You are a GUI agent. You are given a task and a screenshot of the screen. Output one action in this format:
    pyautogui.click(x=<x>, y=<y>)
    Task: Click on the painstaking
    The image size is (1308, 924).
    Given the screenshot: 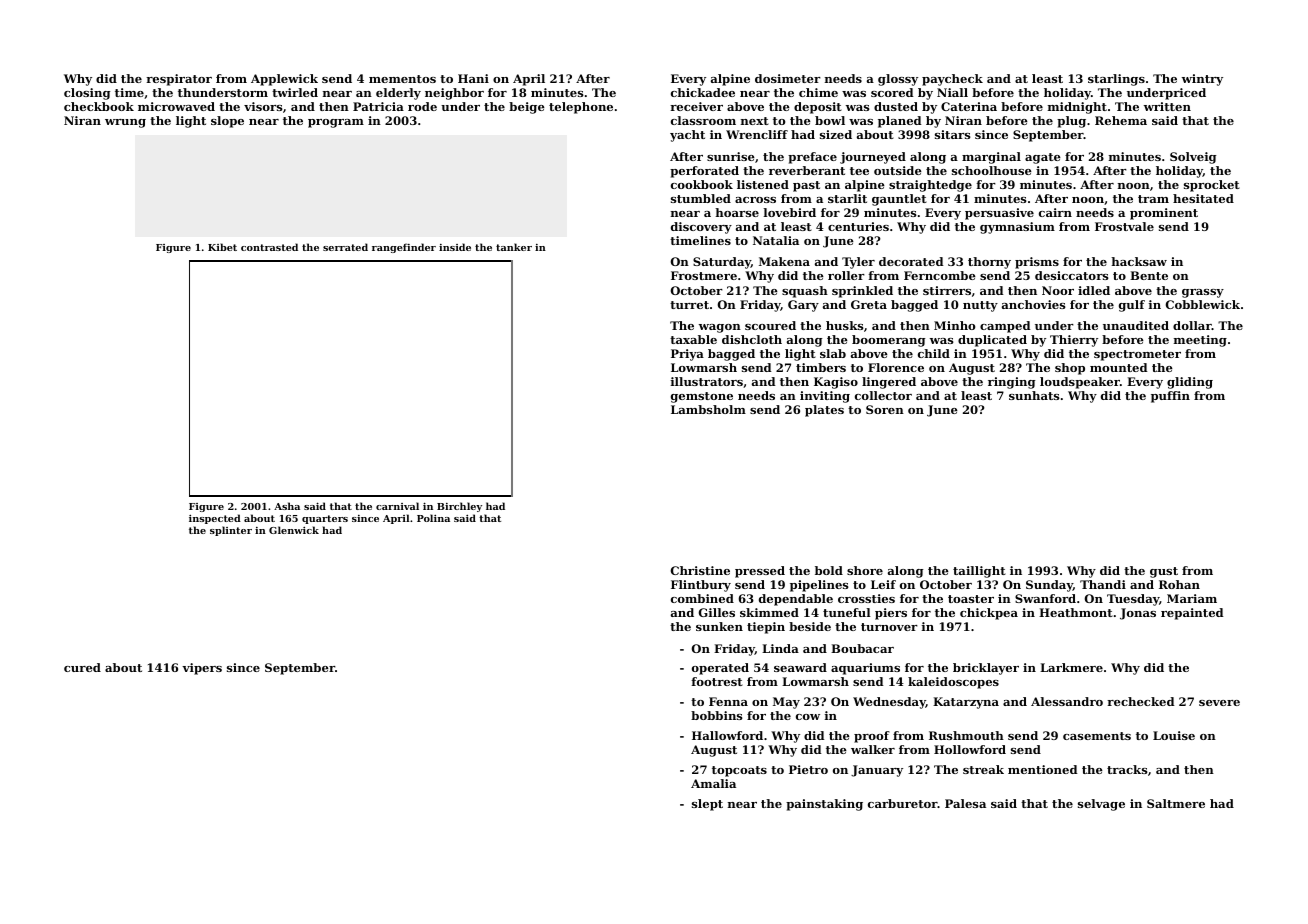 What is the action you would take?
    pyautogui.click(x=824, y=805)
